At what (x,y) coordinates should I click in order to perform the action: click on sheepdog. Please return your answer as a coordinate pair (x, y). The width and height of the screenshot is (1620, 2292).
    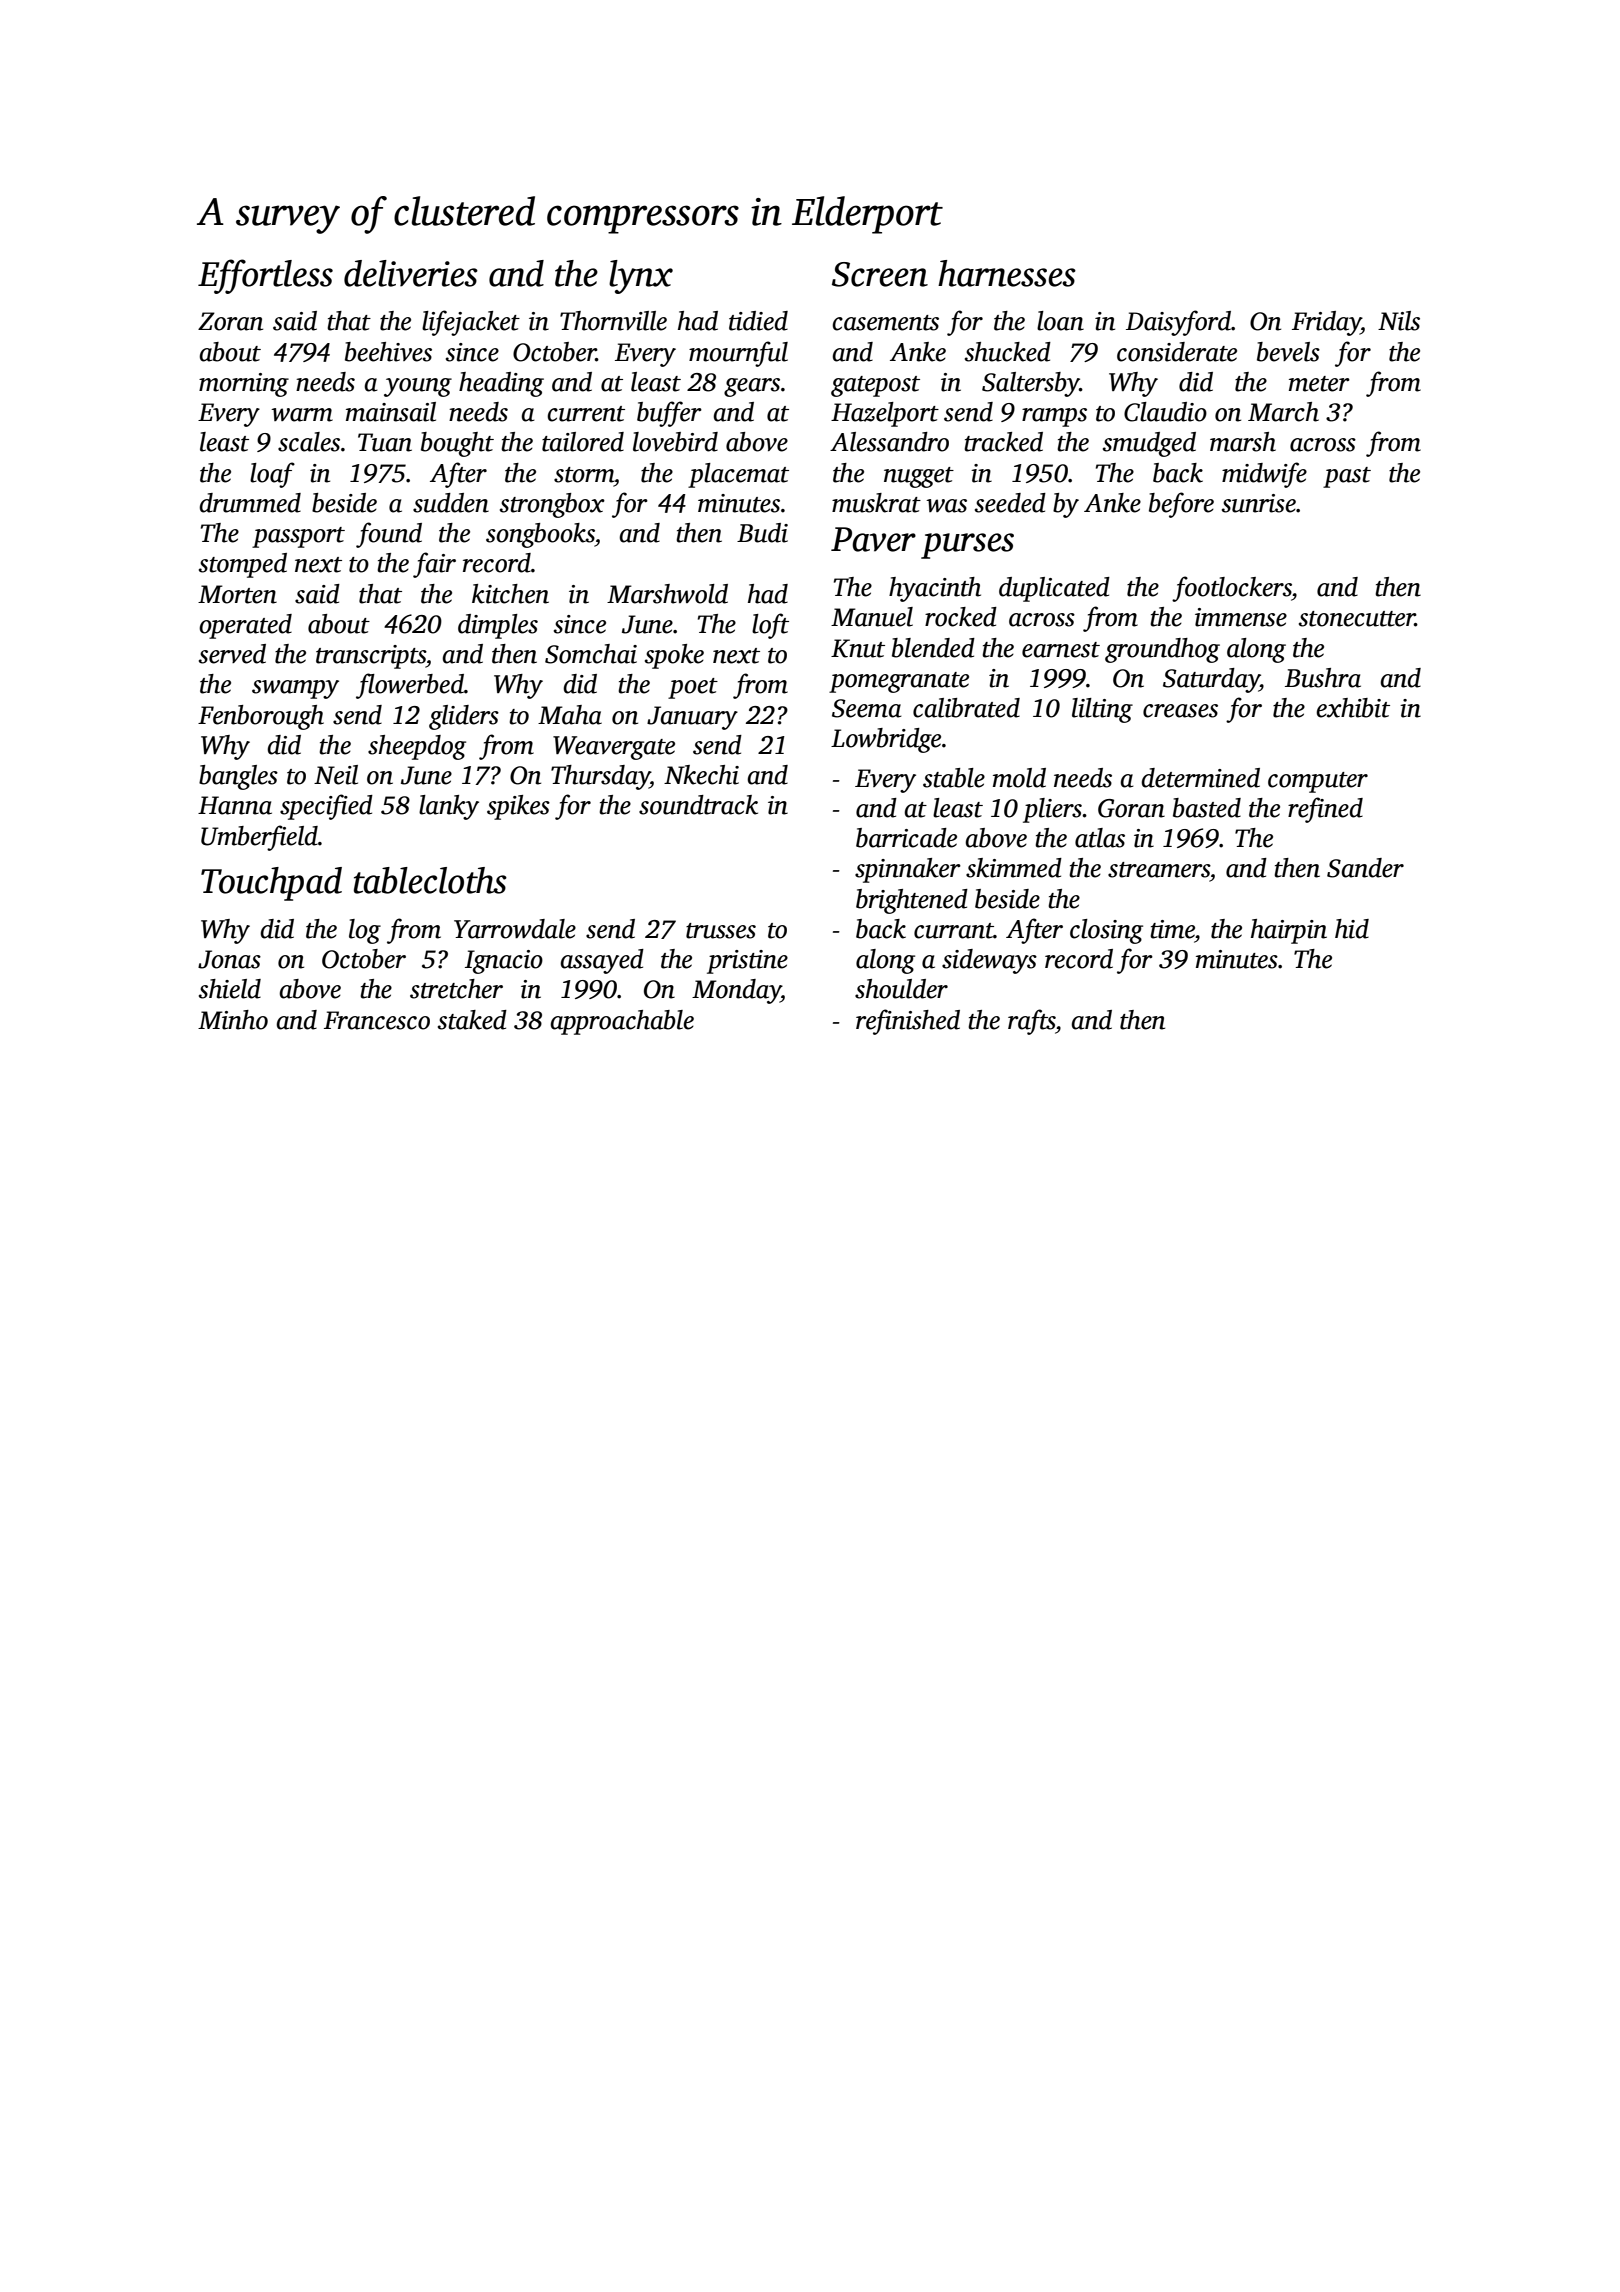
    Looking at the image, I should click on (417, 747).
